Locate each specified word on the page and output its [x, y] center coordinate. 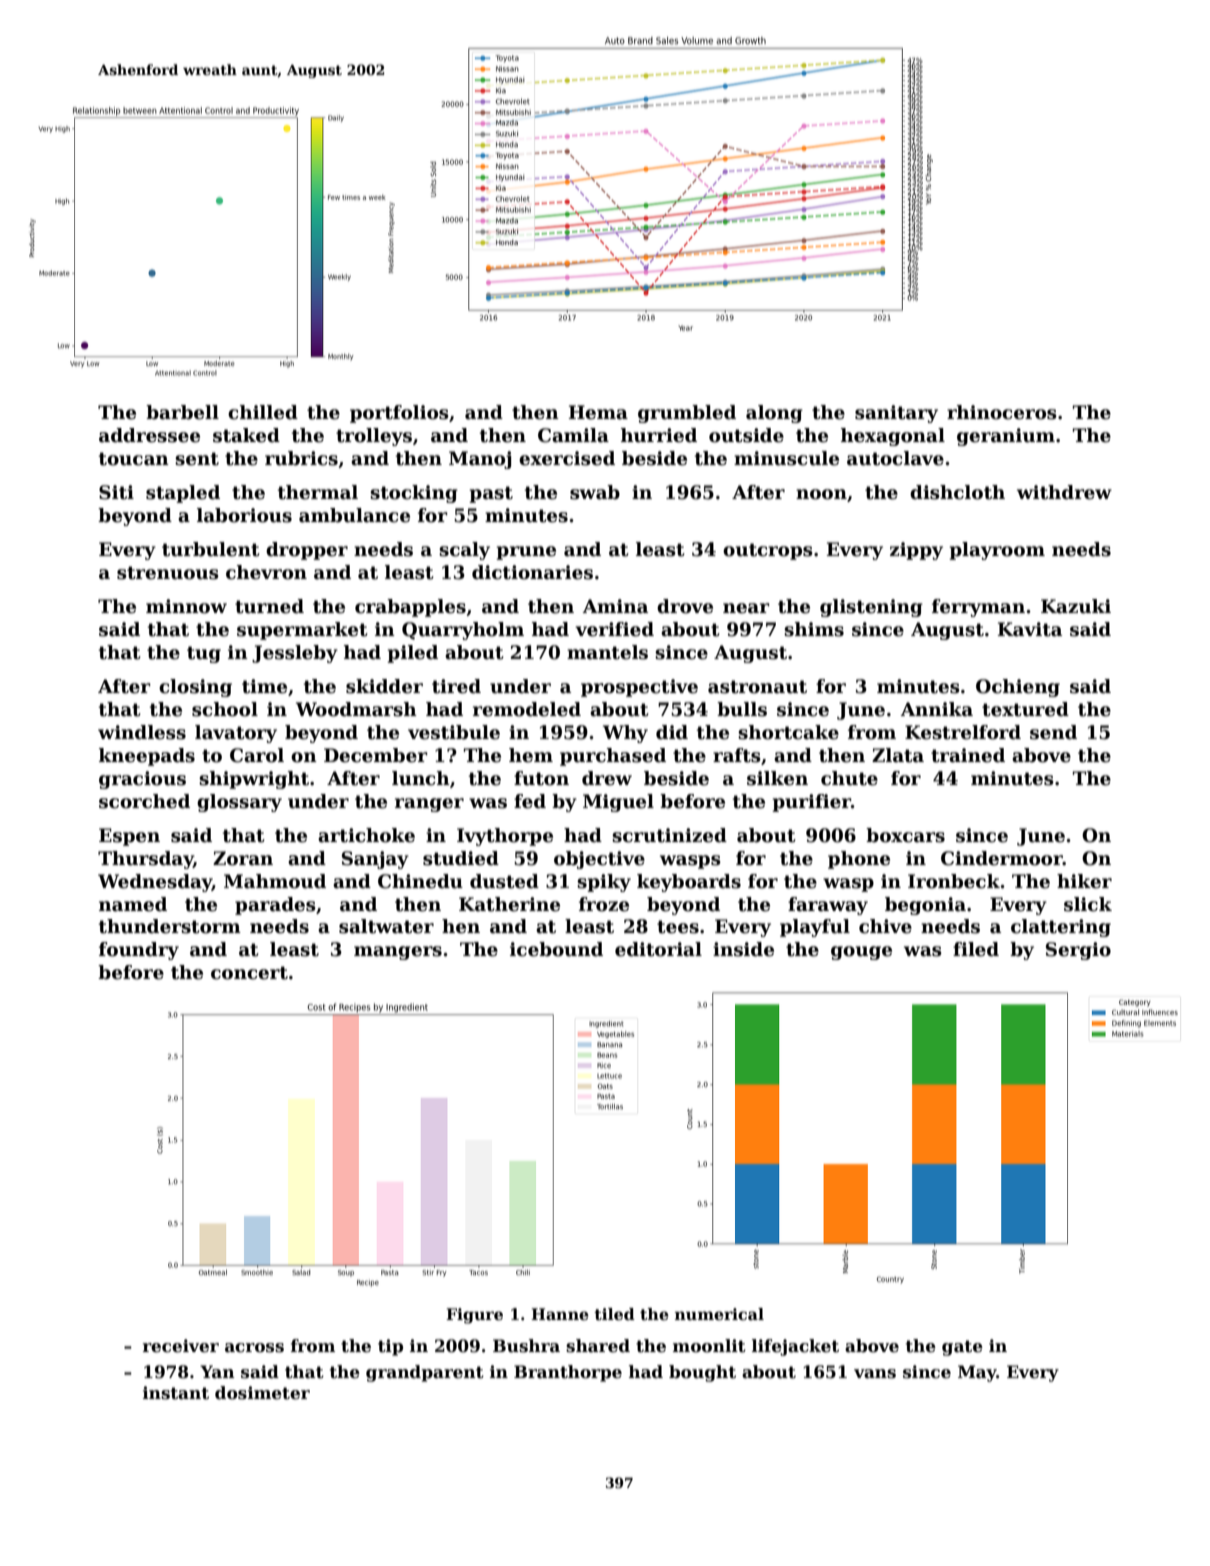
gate [962, 1348]
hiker [1084, 881]
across [254, 1348]
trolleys [374, 437]
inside [743, 949]
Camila [573, 435]
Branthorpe [568, 1373]
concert [249, 973]
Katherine [509, 904]
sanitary [896, 414]
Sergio [1078, 951]
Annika [937, 709]
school [225, 709]
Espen [129, 837]
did [672, 732]
